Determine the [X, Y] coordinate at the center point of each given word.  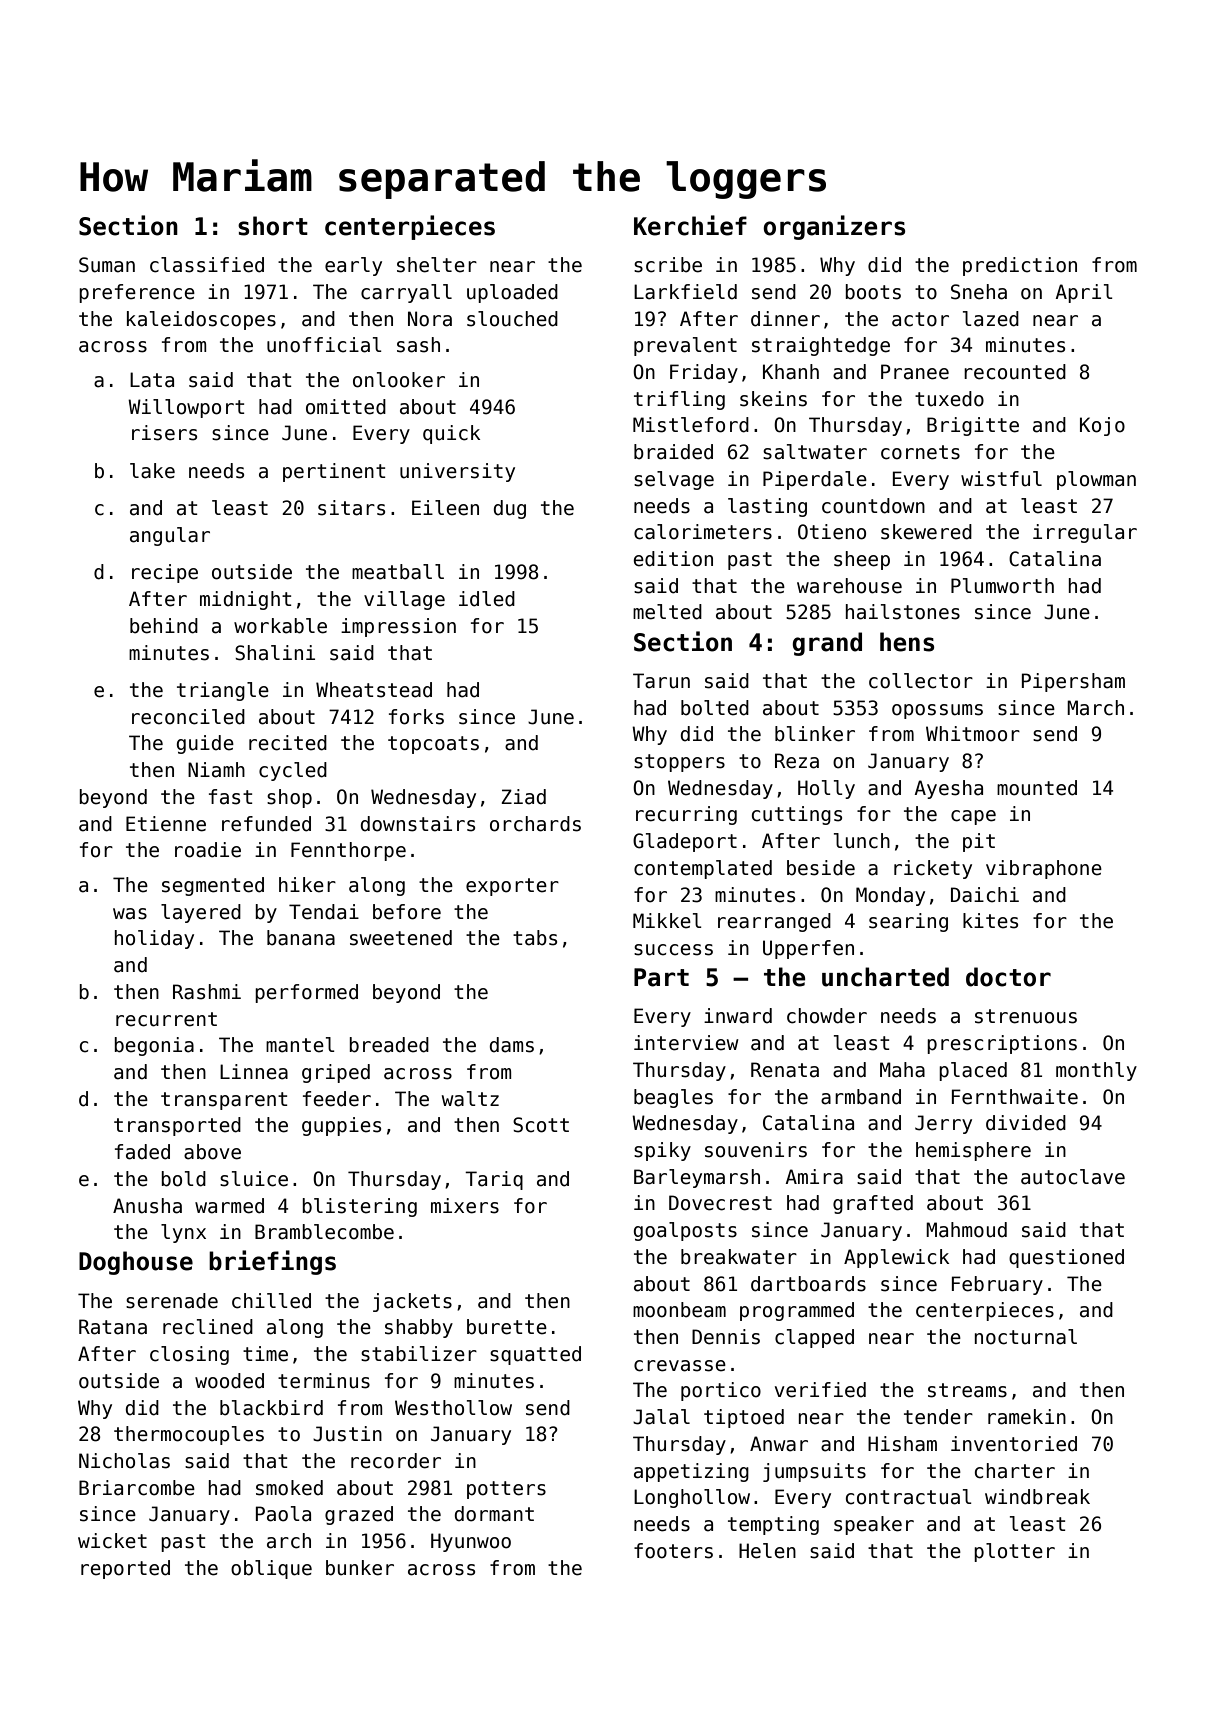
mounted [1037, 788]
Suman [107, 265]
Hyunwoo [471, 1542]
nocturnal [1026, 1337]
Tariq [494, 1180]
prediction [1020, 266]
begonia [154, 1046]
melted [667, 612]
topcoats [433, 745]
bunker [360, 1568]
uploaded [512, 293]
